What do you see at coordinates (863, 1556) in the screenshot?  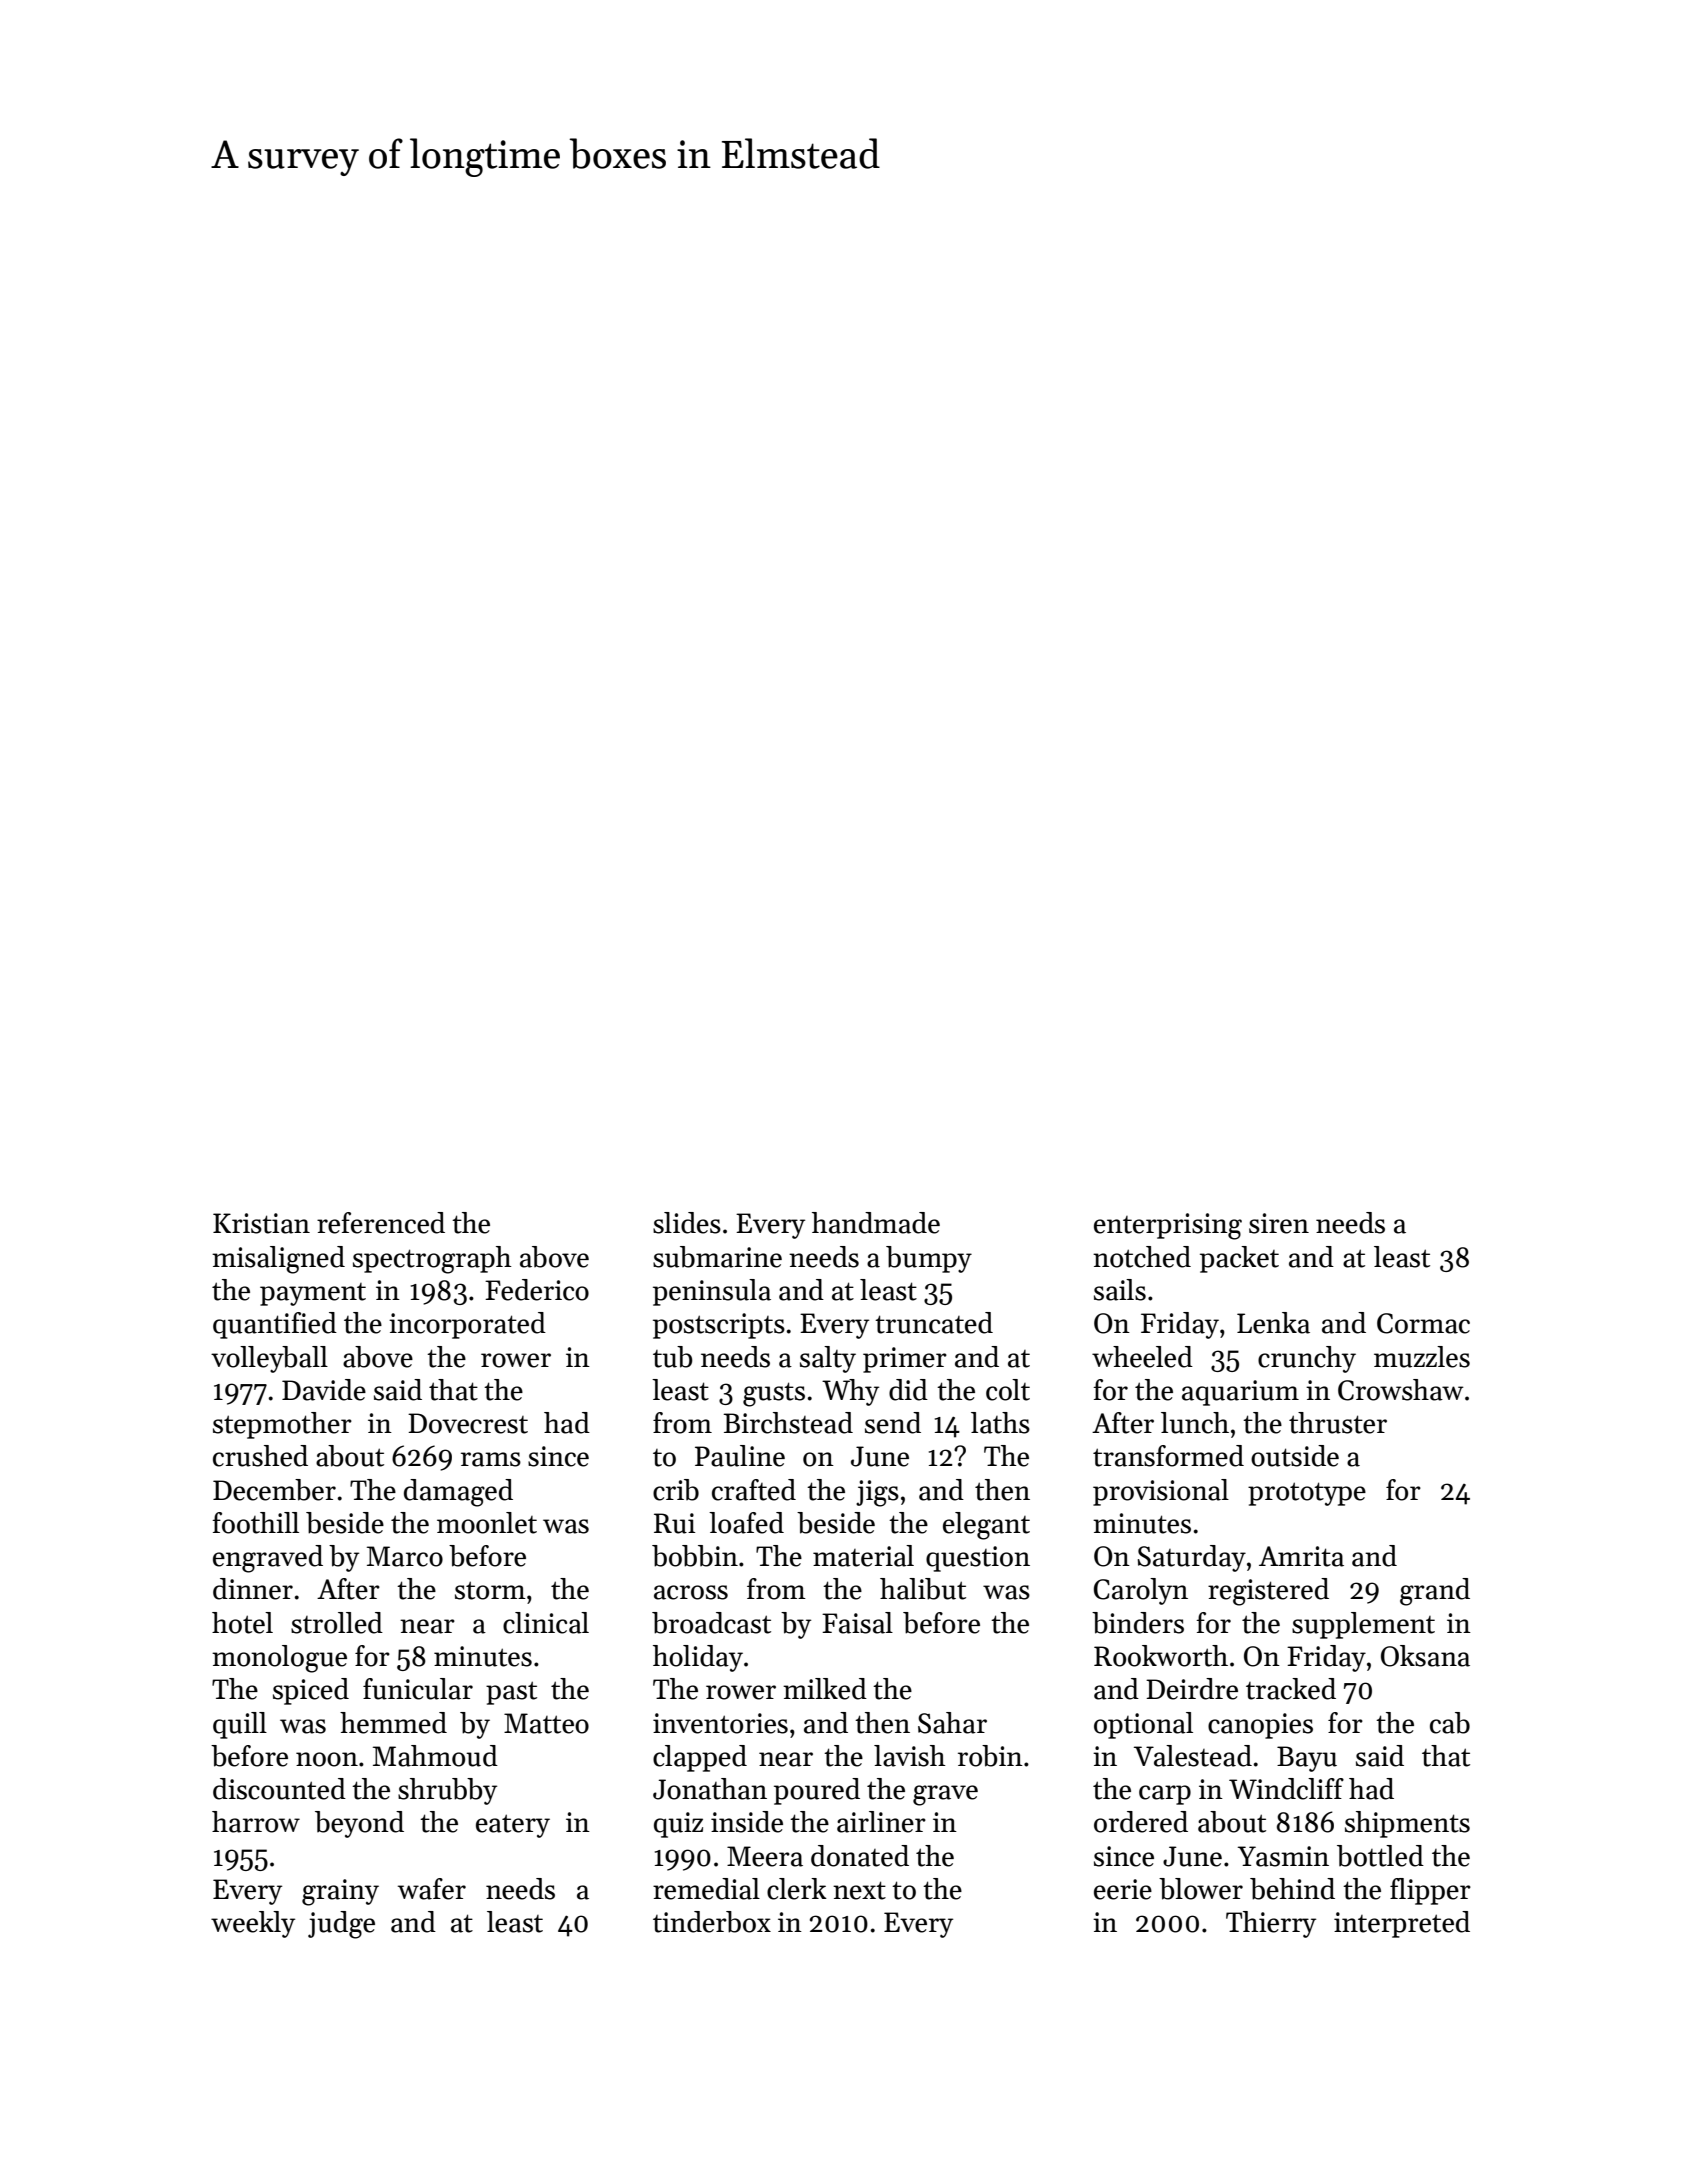 I see `material` at bounding box center [863, 1556].
